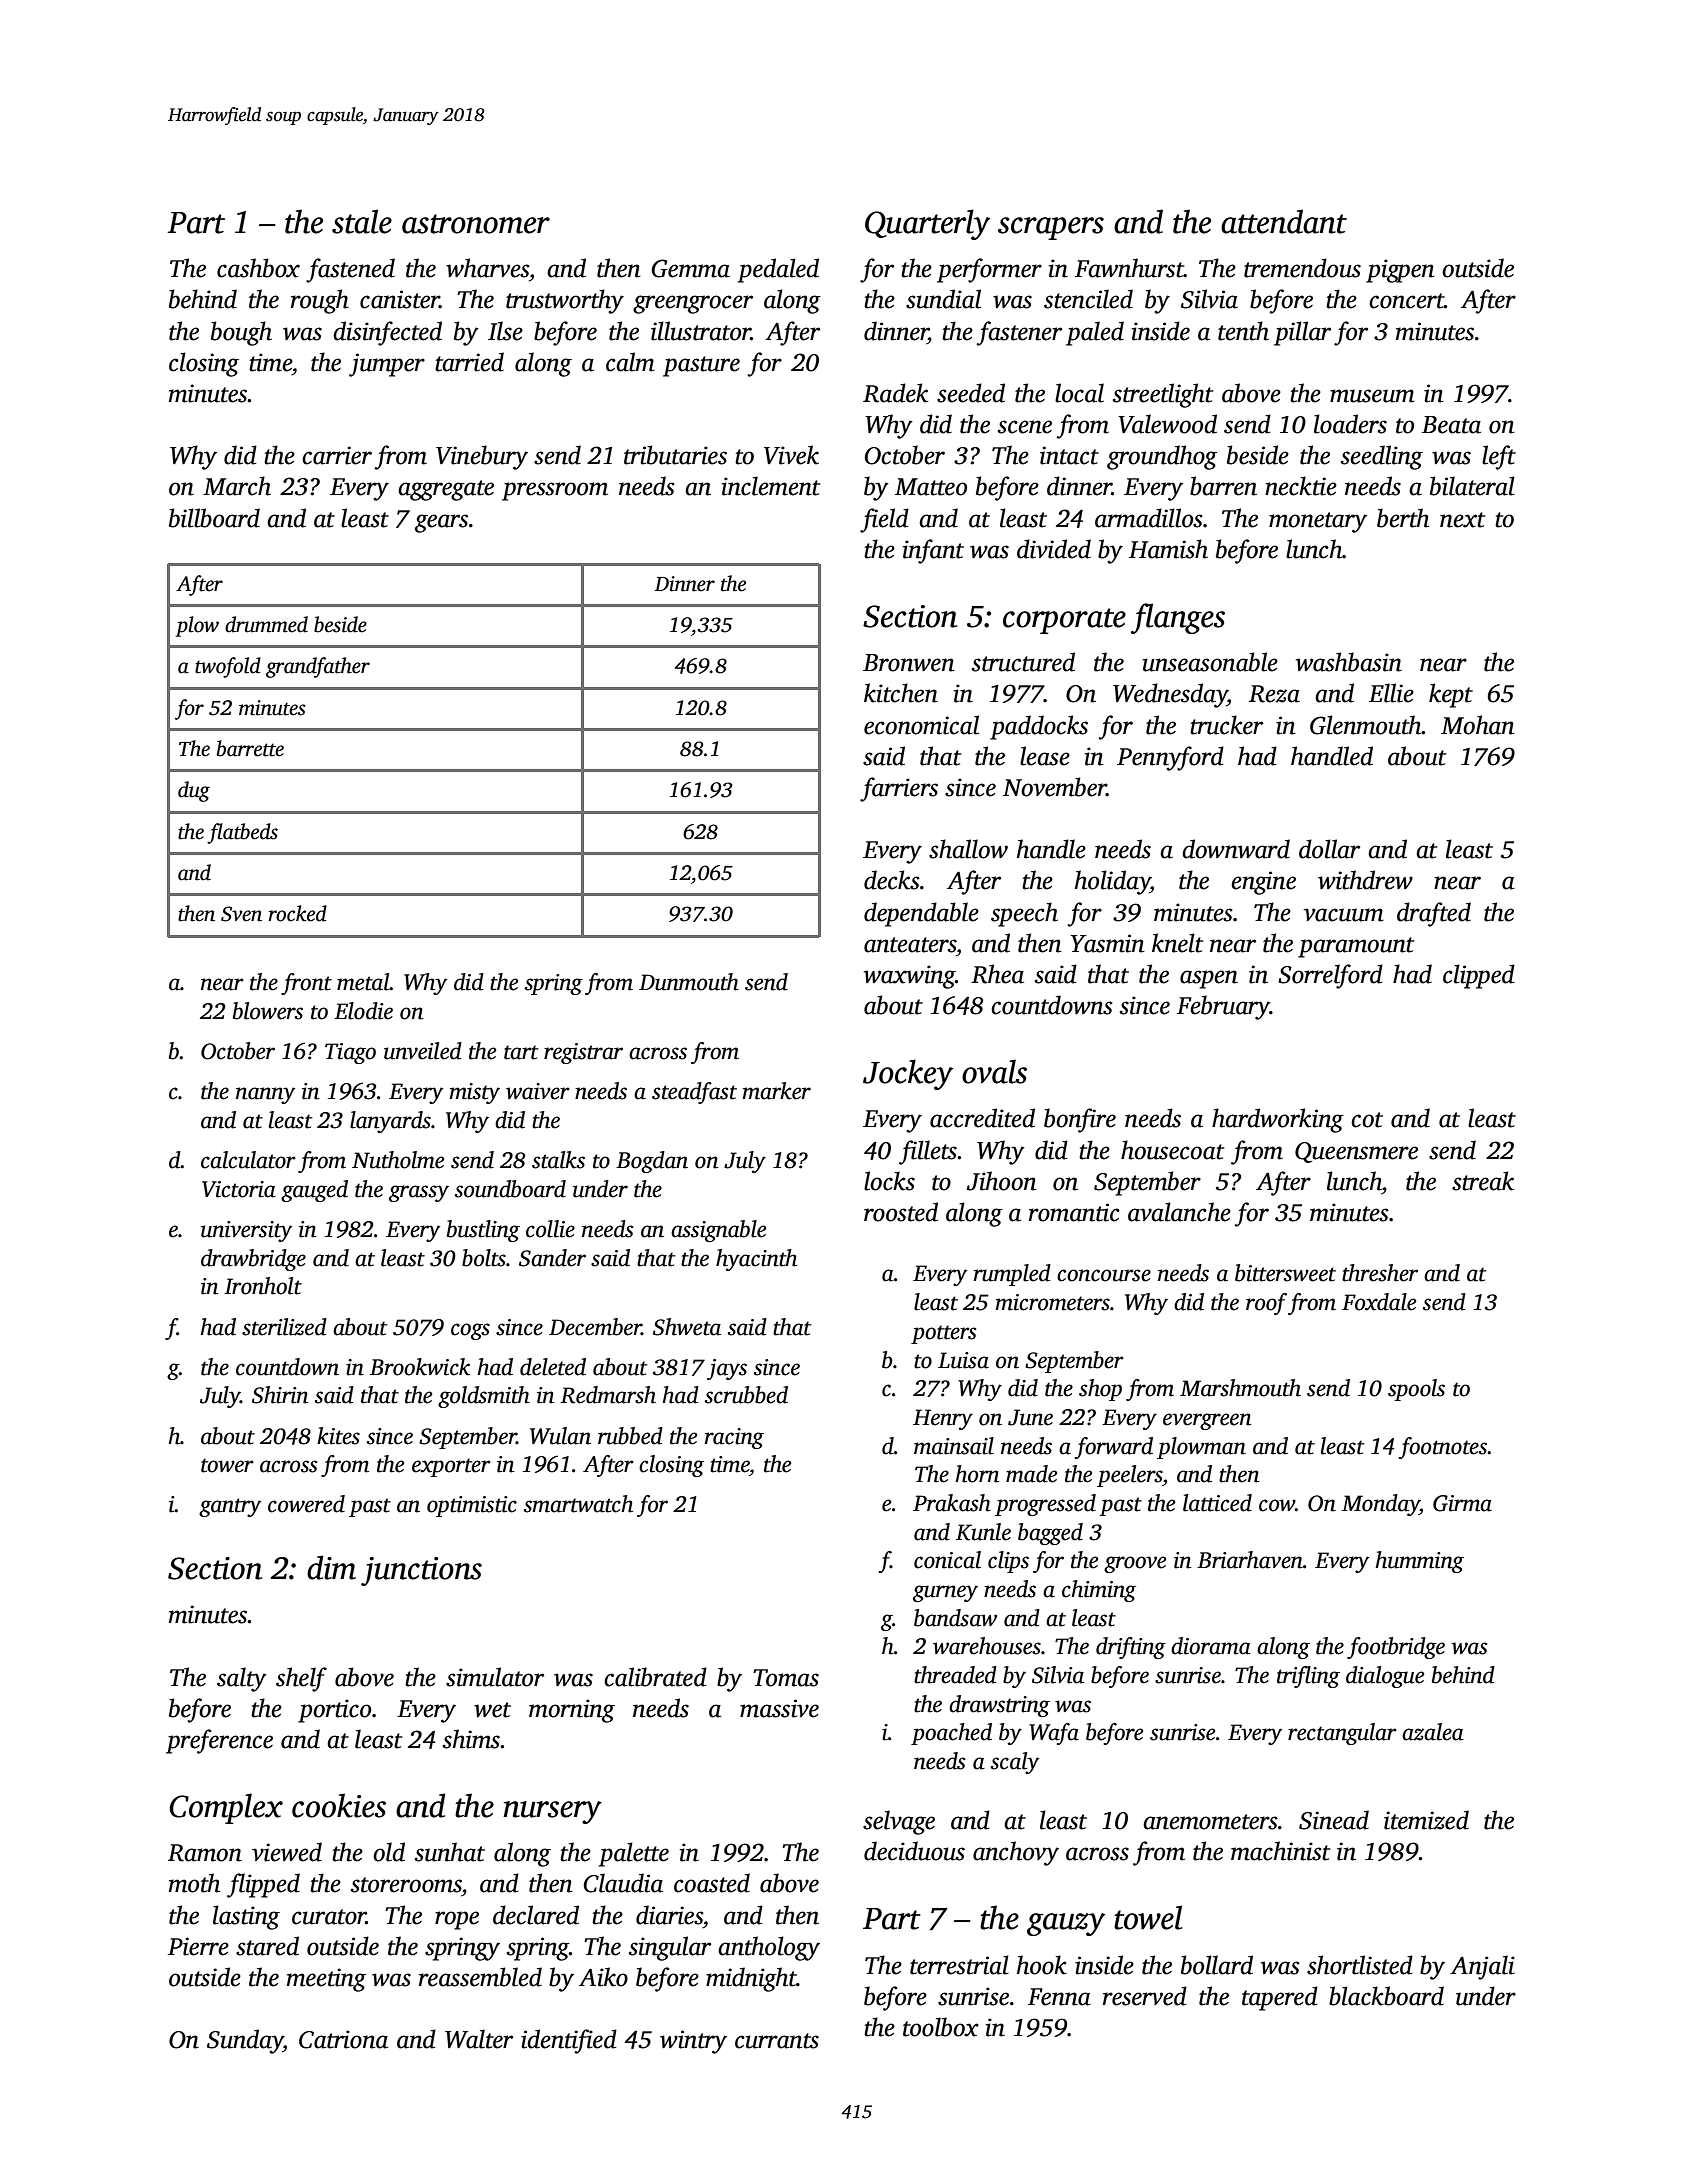 Image resolution: width=1683 pixels, height=2178 pixels. What do you see at coordinates (1284, 221) in the screenshot?
I see `attendant` at bounding box center [1284, 221].
